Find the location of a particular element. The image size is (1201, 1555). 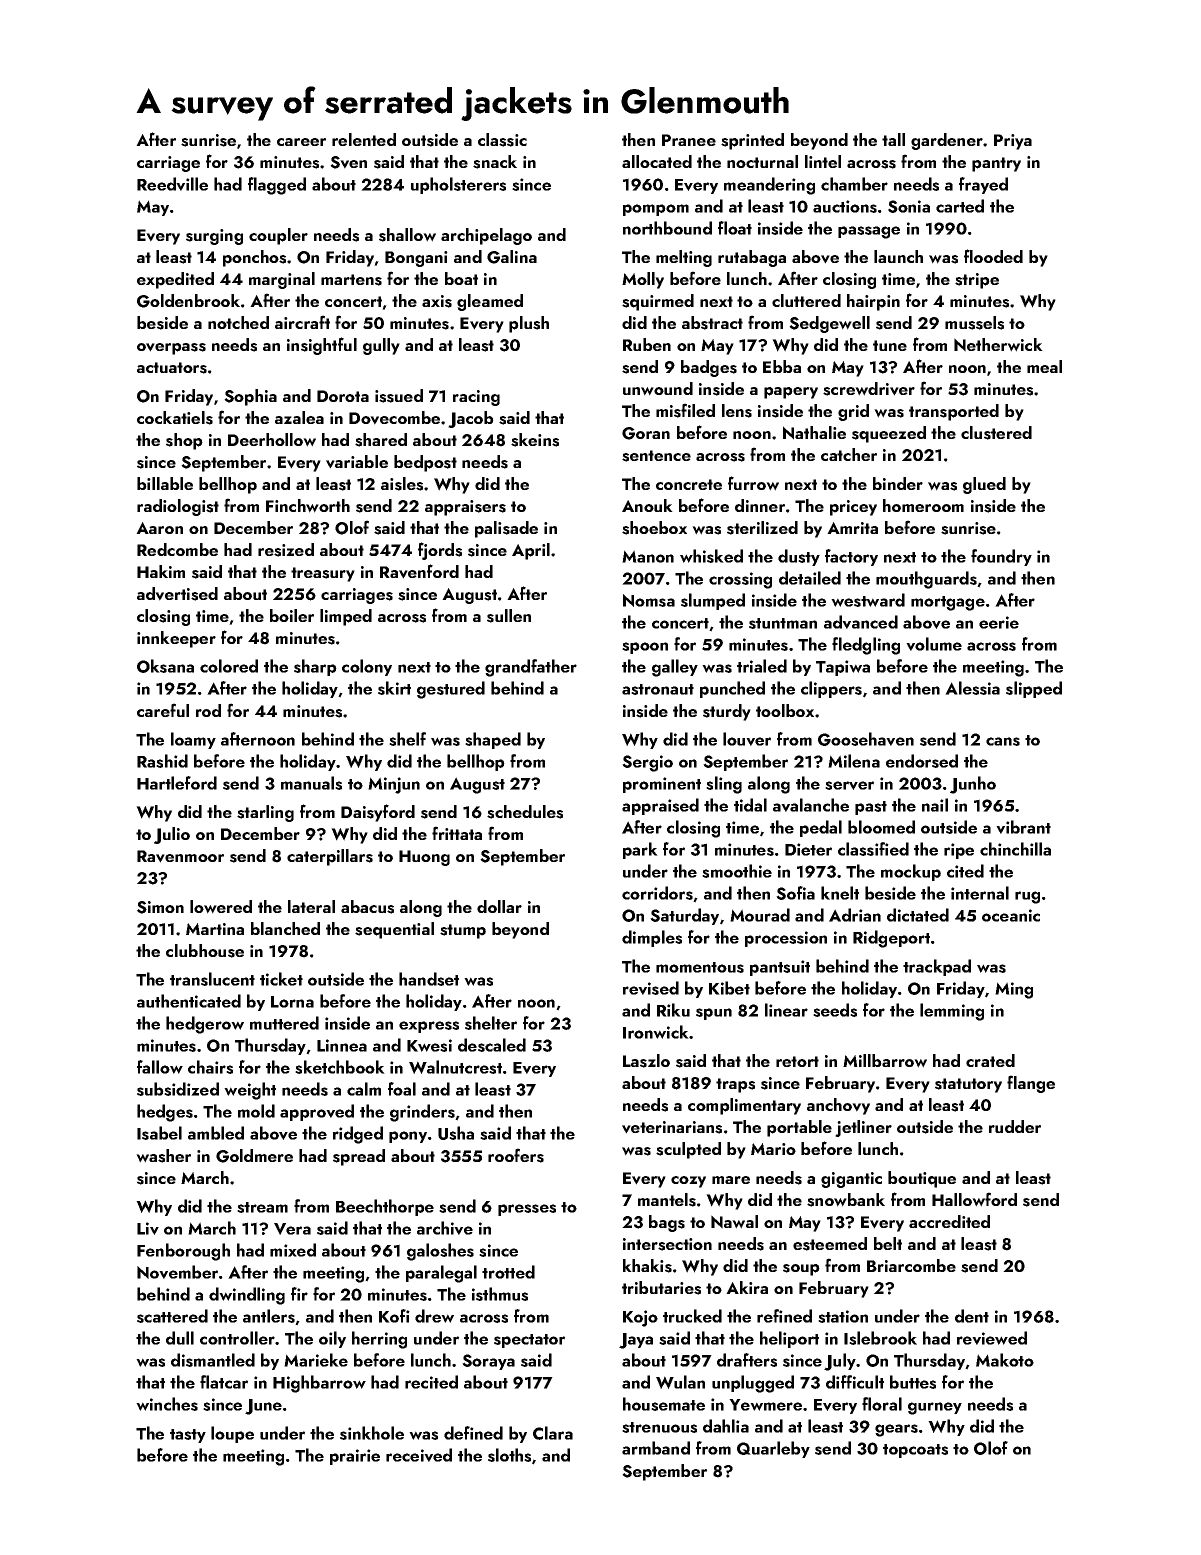

dull is located at coordinates (180, 1338).
